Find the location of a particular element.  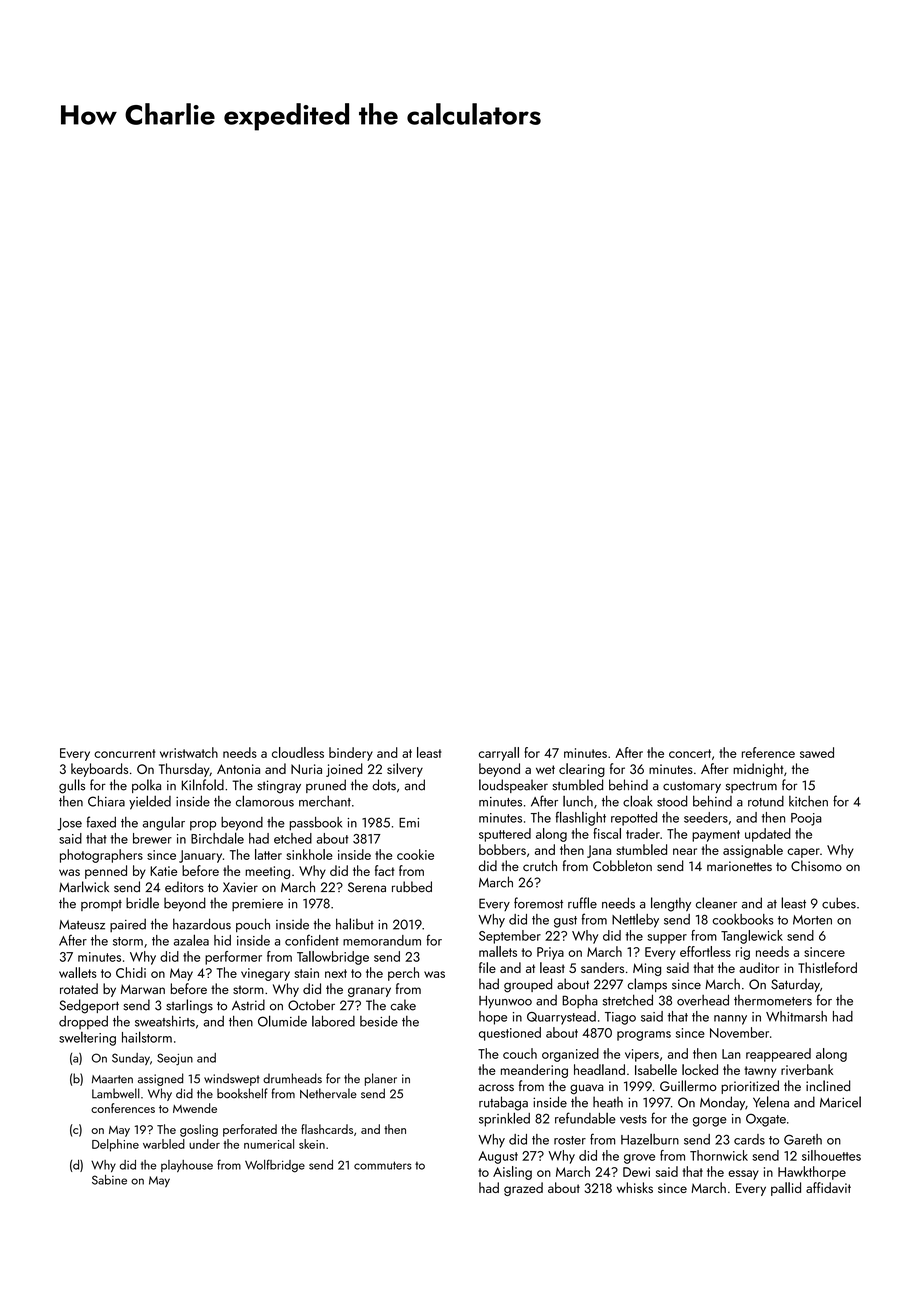

Chidi is located at coordinates (131, 972).
